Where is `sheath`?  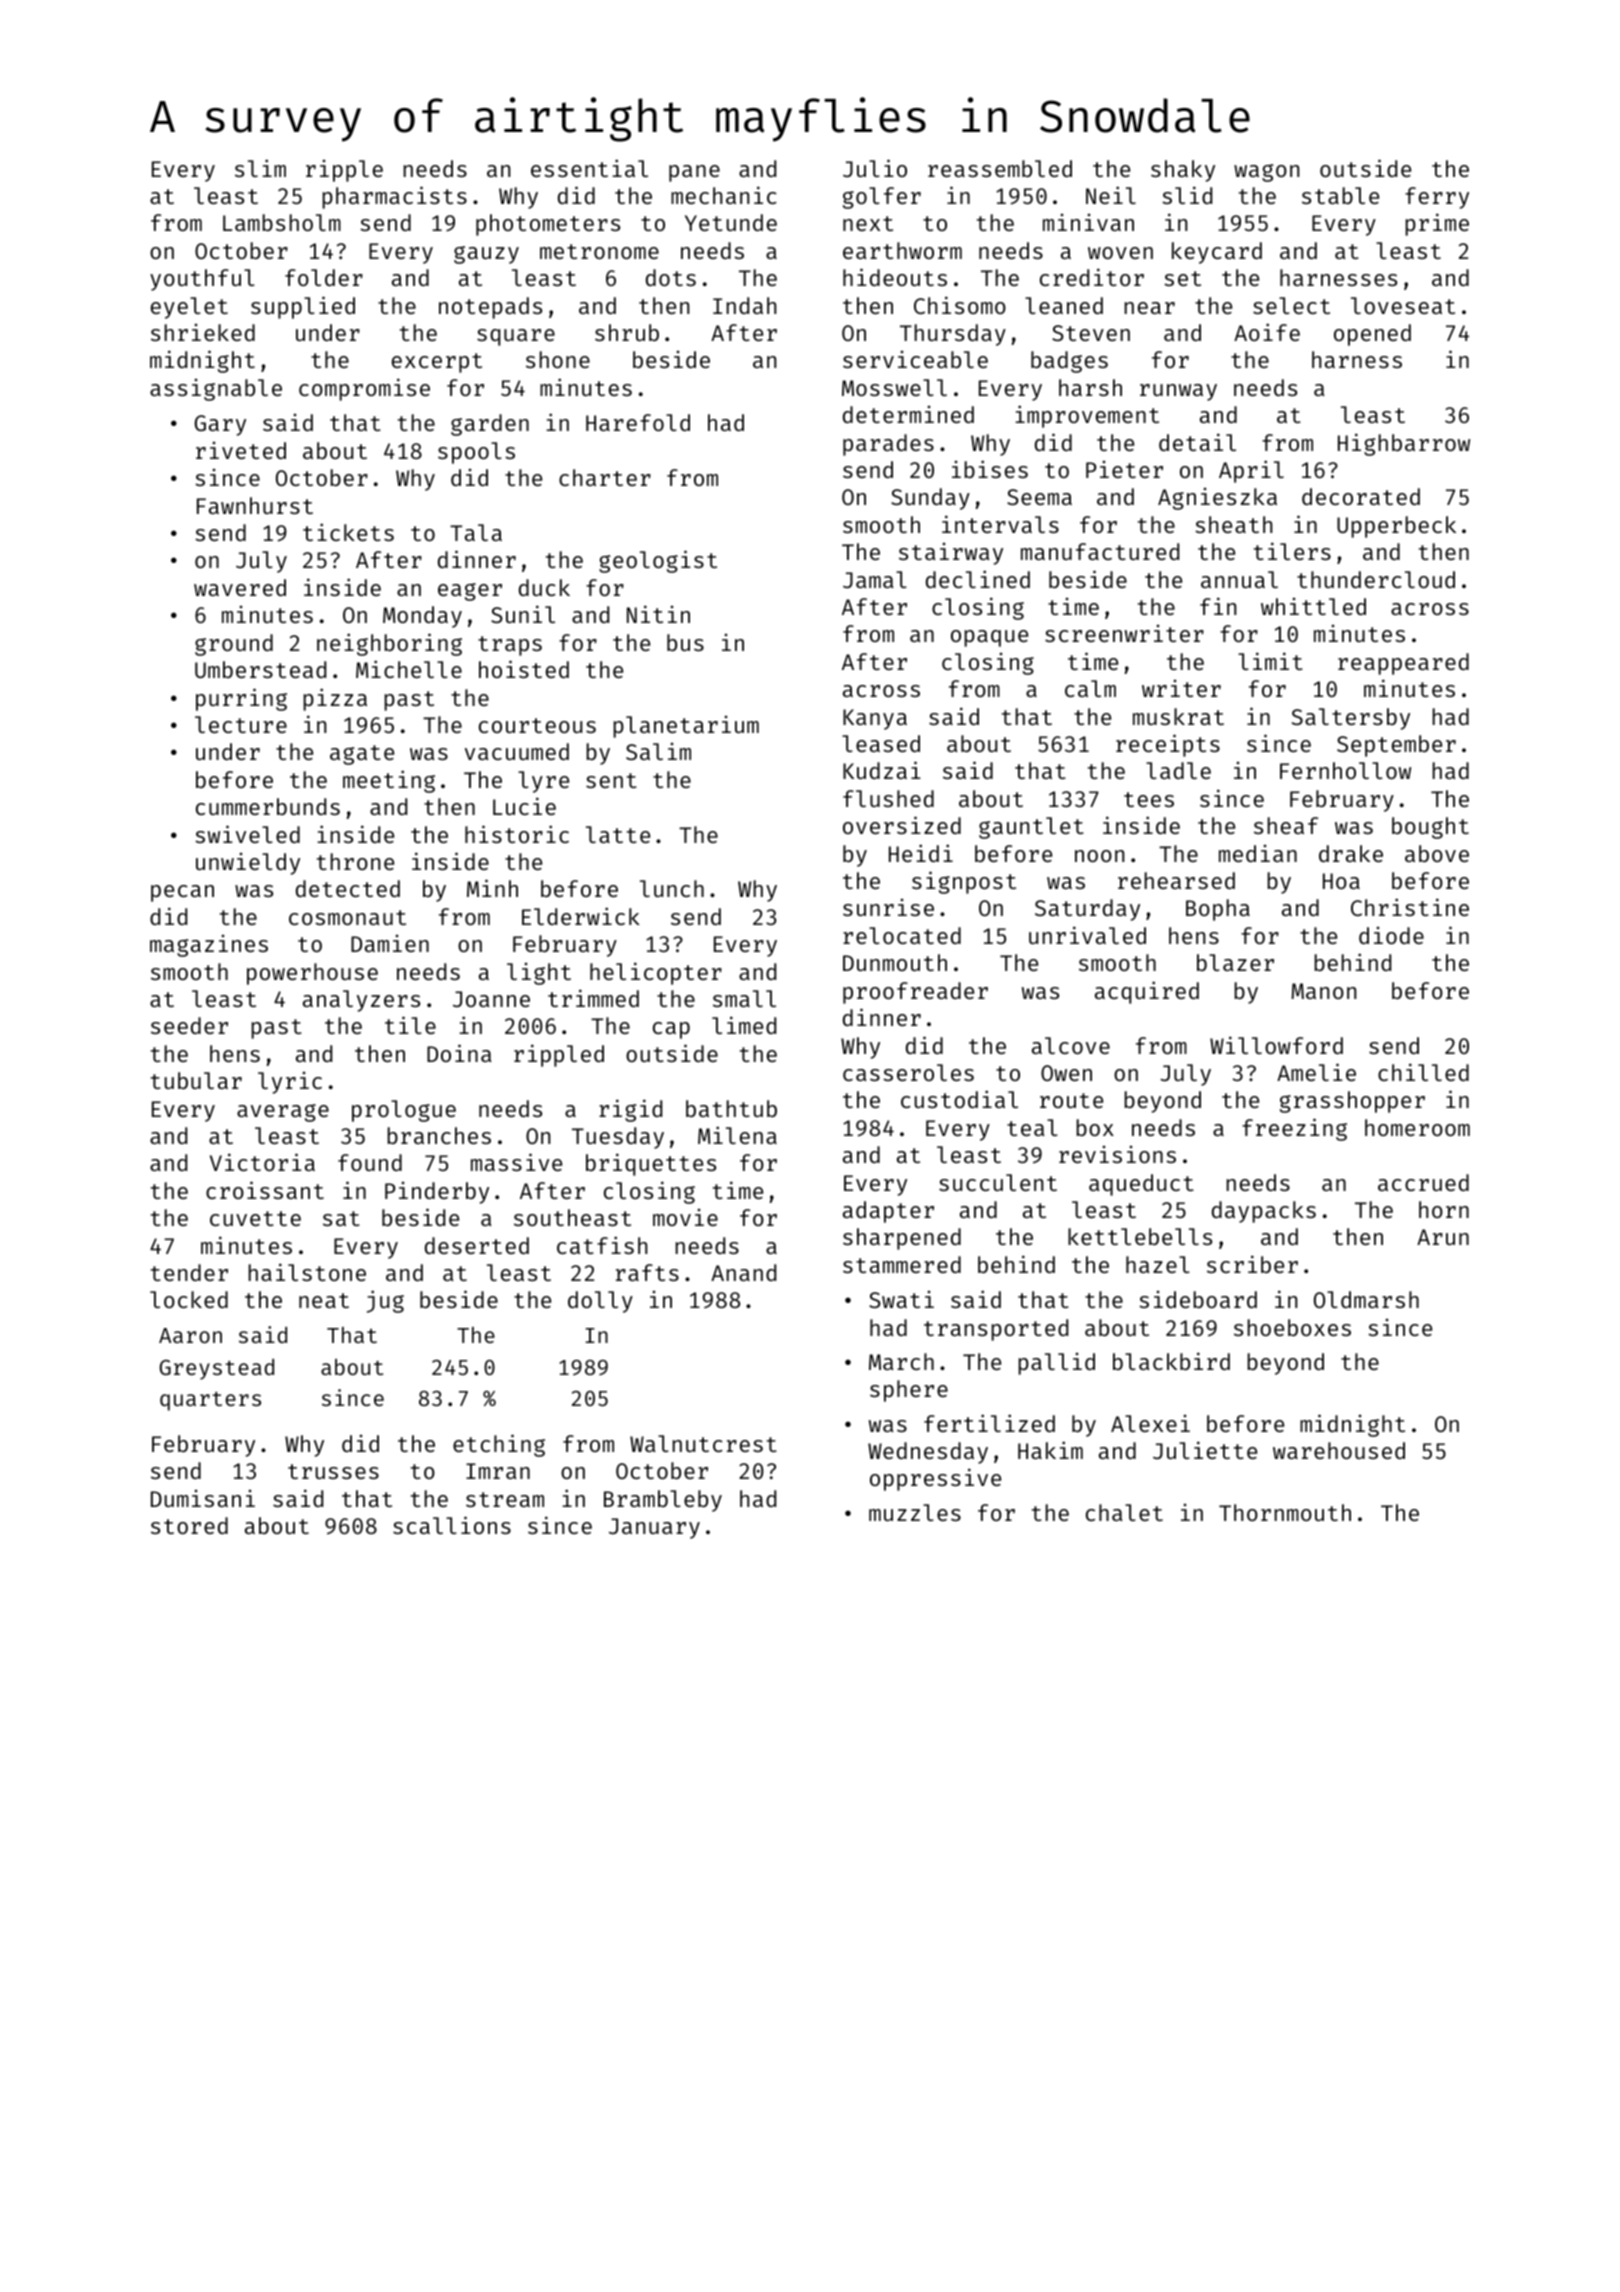
sheath is located at coordinates (1233, 524).
